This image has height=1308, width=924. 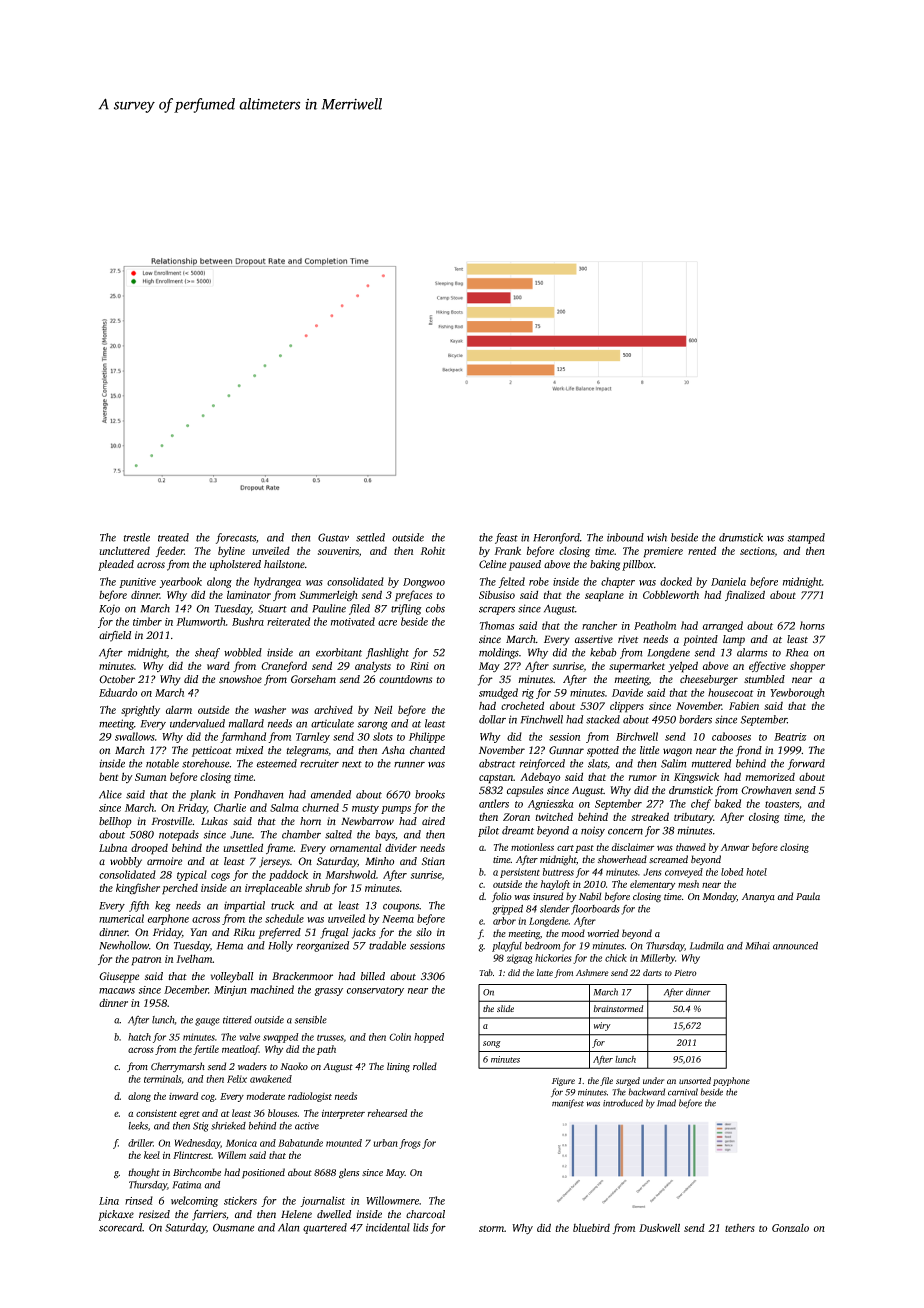 I want to click on stamped, so click(x=806, y=538).
